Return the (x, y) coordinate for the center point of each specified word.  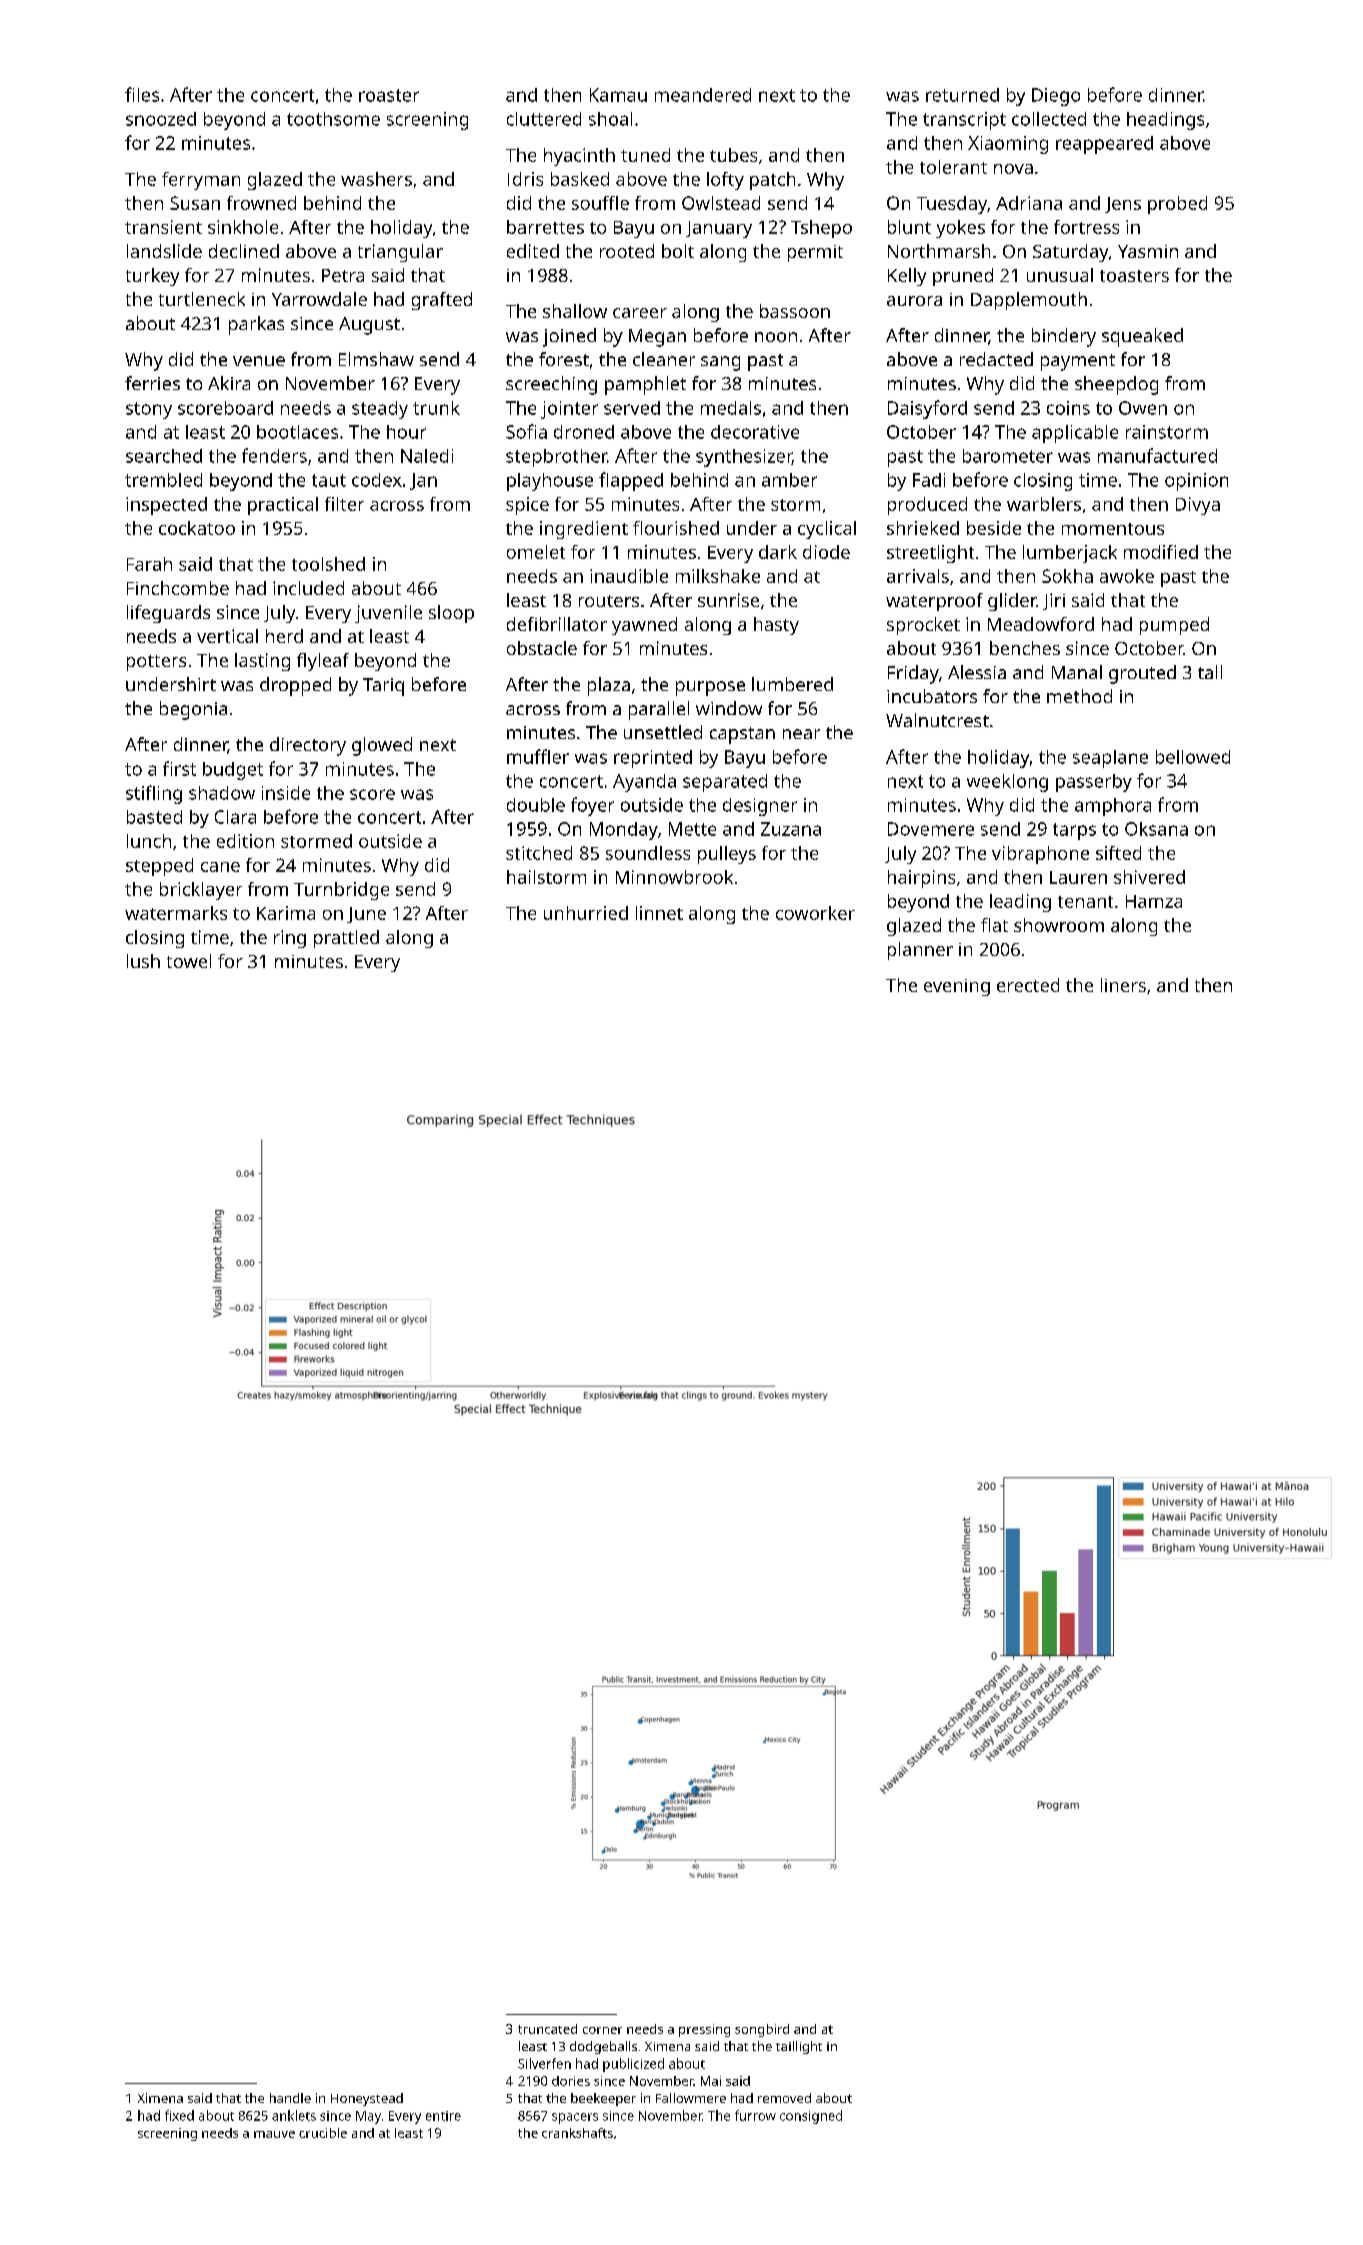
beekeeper (603, 2099)
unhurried (586, 913)
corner (602, 2030)
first (179, 768)
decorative (755, 432)
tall (1210, 672)
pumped (1174, 626)
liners (1123, 985)
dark (778, 552)
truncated (547, 2029)
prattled (346, 939)
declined (244, 251)
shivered (1149, 877)
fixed (179, 2115)
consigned (811, 2117)
